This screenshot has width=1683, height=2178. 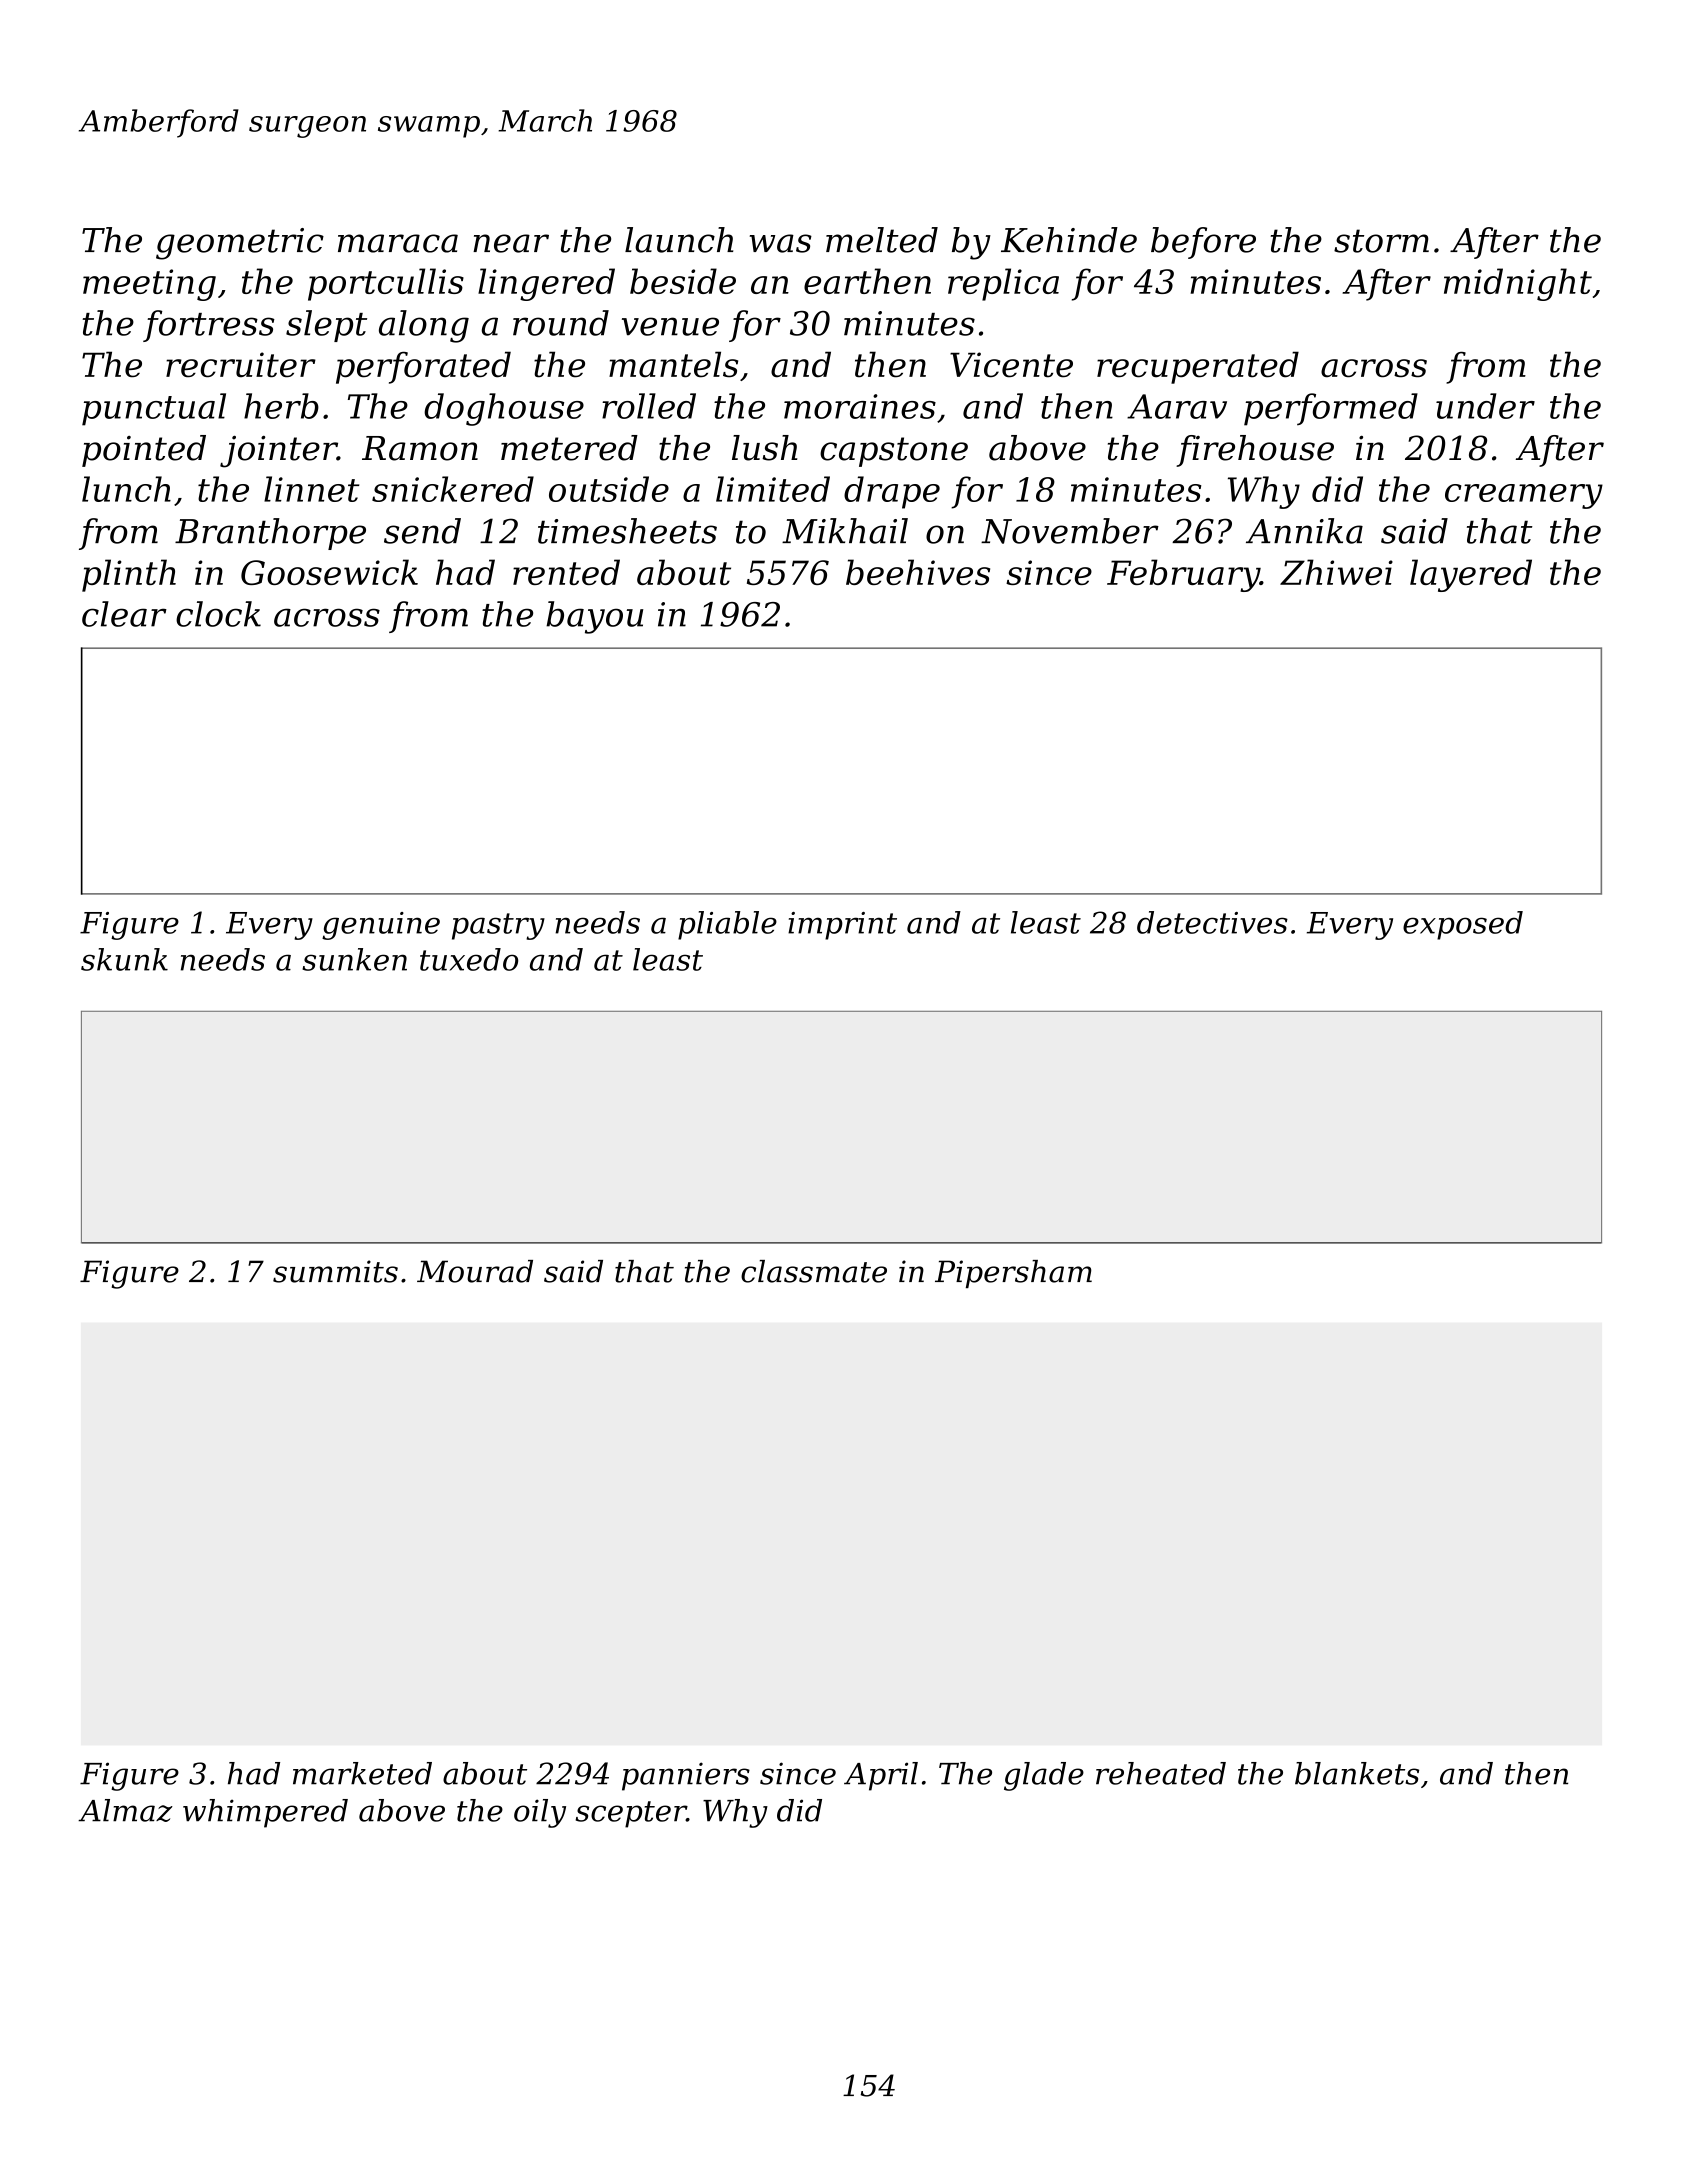 What do you see at coordinates (1357, 1773) in the screenshot?
I see `blankets` at bounding box center [1357, 1773].
